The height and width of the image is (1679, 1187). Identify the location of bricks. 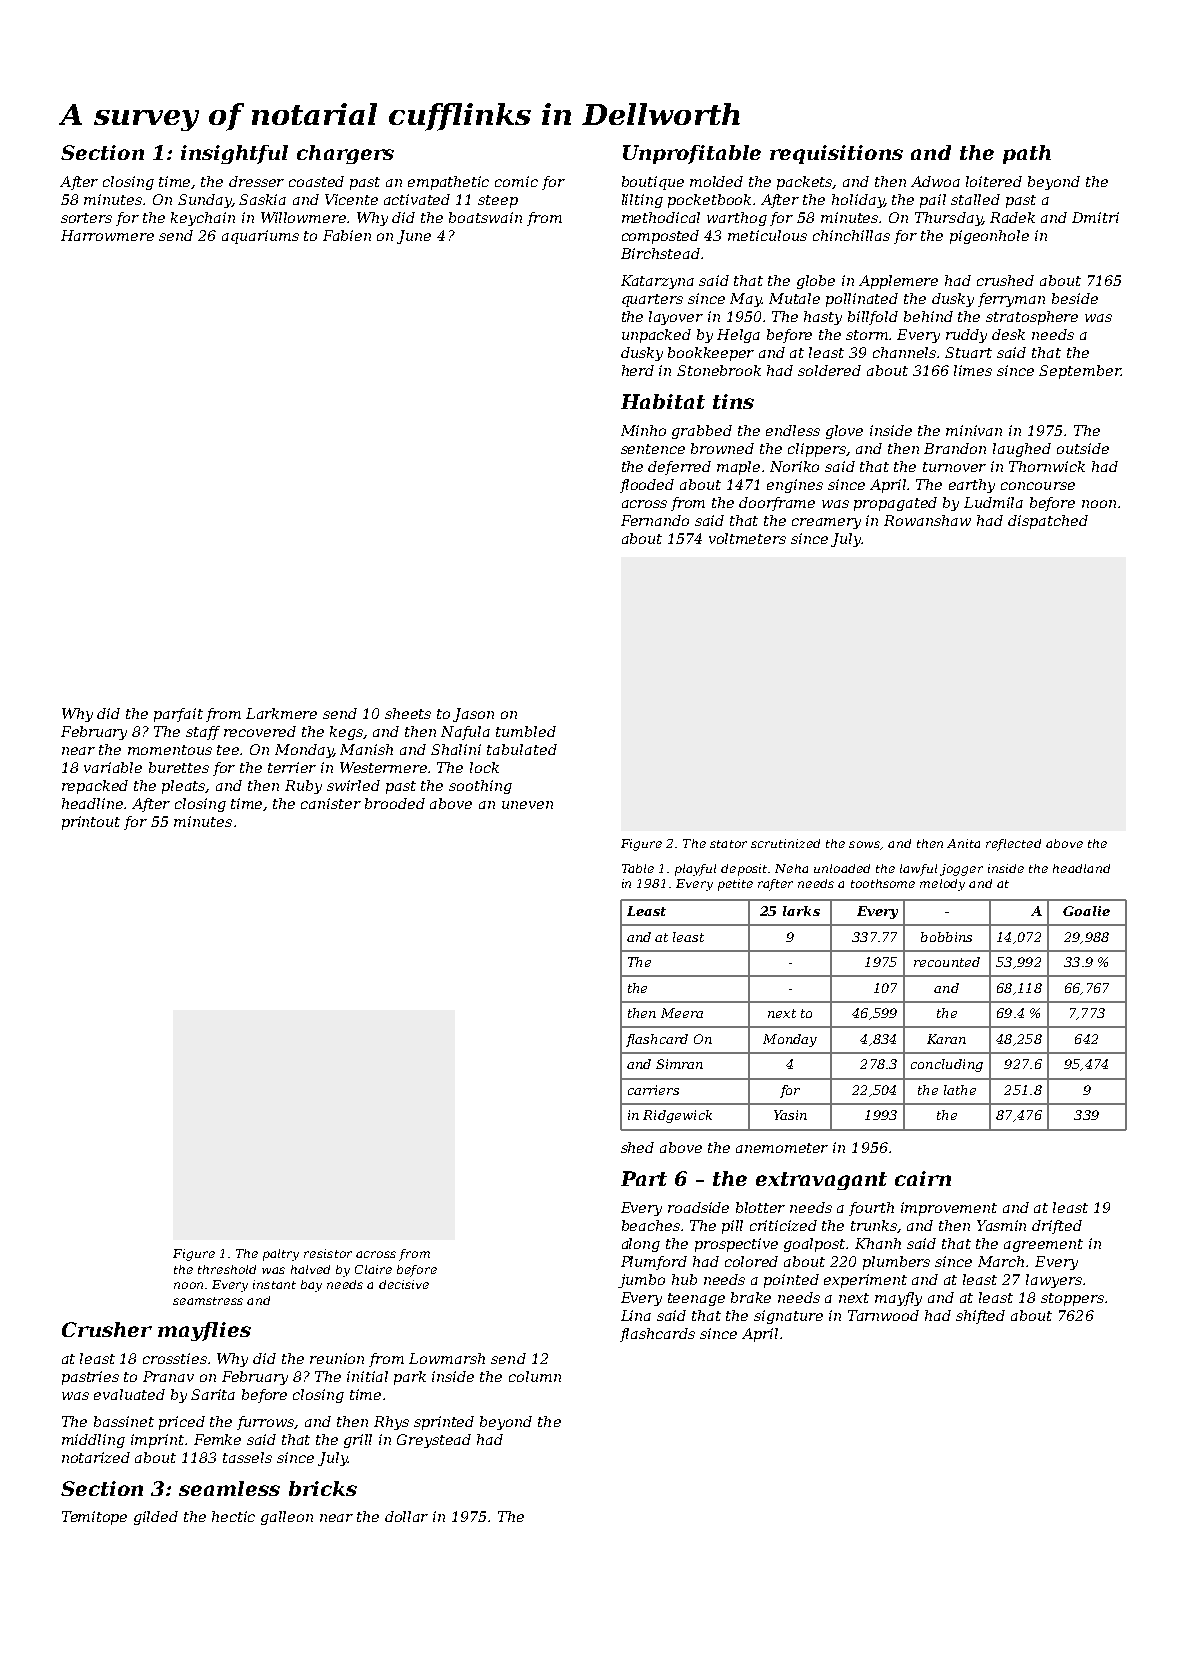
(323, 1488).
